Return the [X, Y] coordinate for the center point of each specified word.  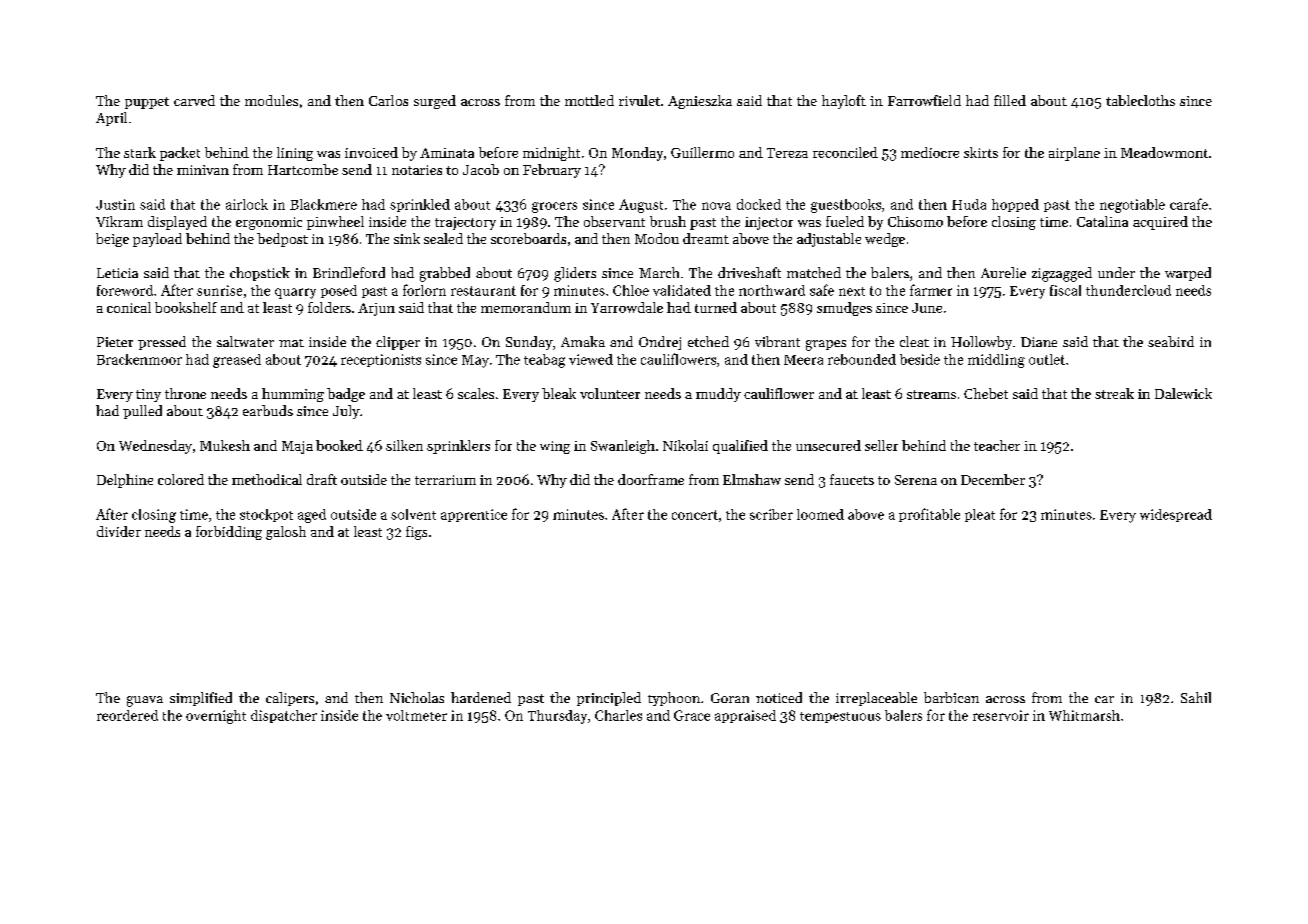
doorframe [651, 479]
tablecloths [1140, 100]
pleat [980, 515]
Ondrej [660, 343]
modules [271, 100]
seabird [1171, 341]
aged [312, 516]
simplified [201, 699]
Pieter [115, 342]
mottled [589, 100]
